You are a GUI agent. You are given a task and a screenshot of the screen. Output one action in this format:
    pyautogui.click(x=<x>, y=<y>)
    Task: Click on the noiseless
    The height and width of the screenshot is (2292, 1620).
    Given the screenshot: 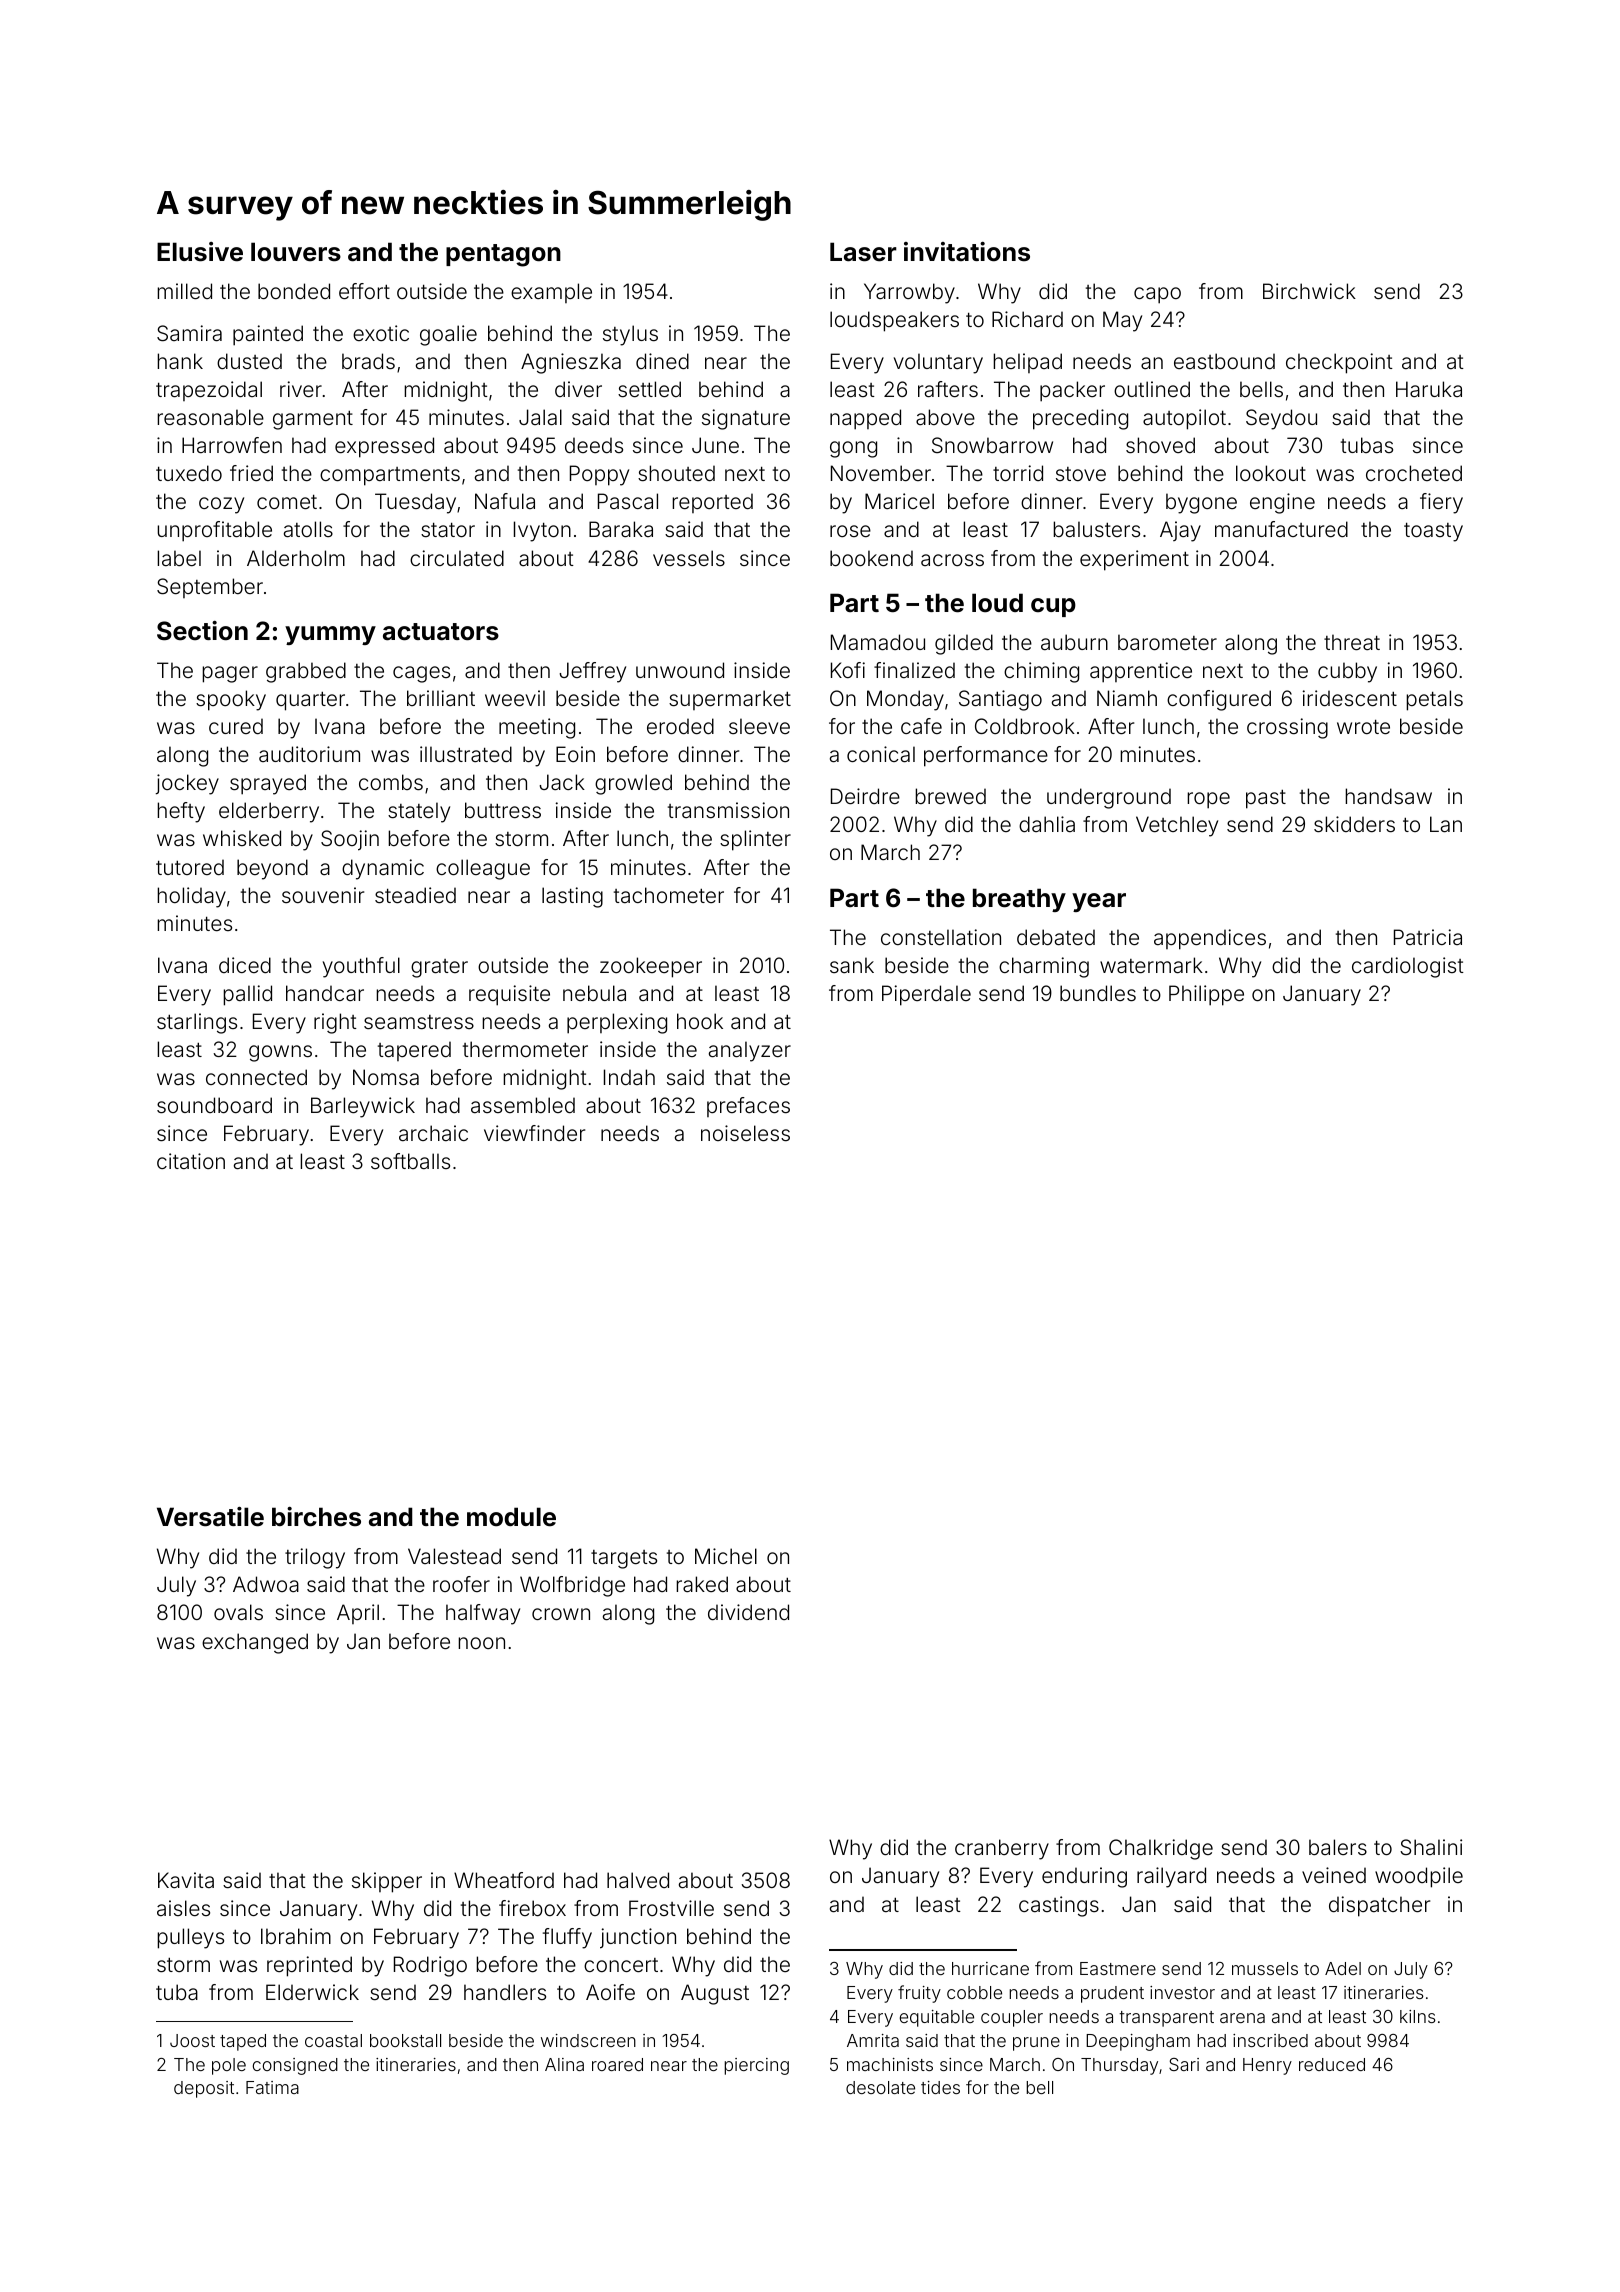 What is the action you would take?
    pyautogui.click(x=745, y=1133)
